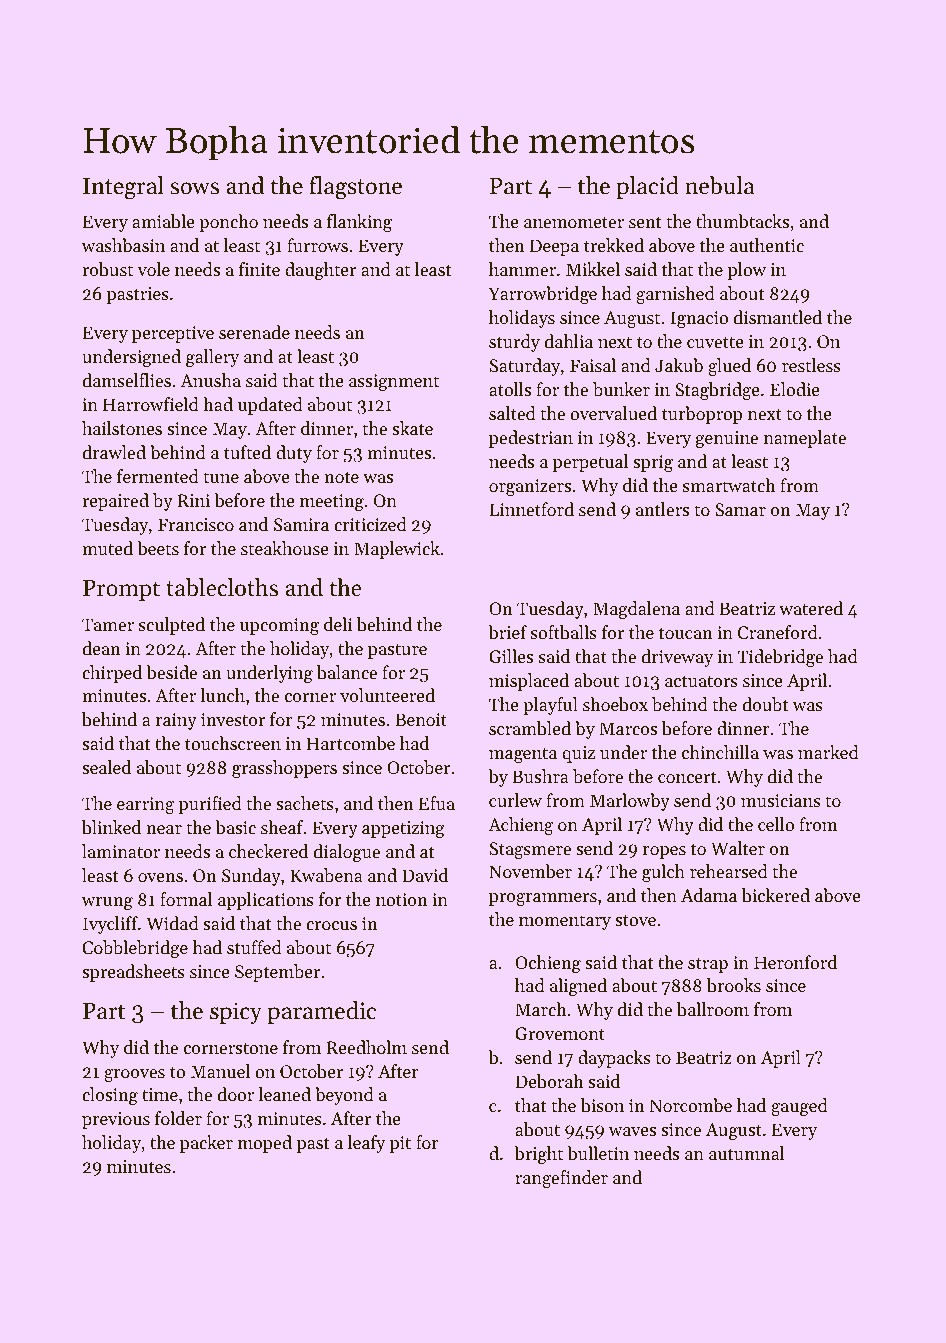 This screenshot has height=1343, width=946. What do you see at coordinates (719, 185) in the screenshot?
I see `nebula` at bounding box center [719, 185].
